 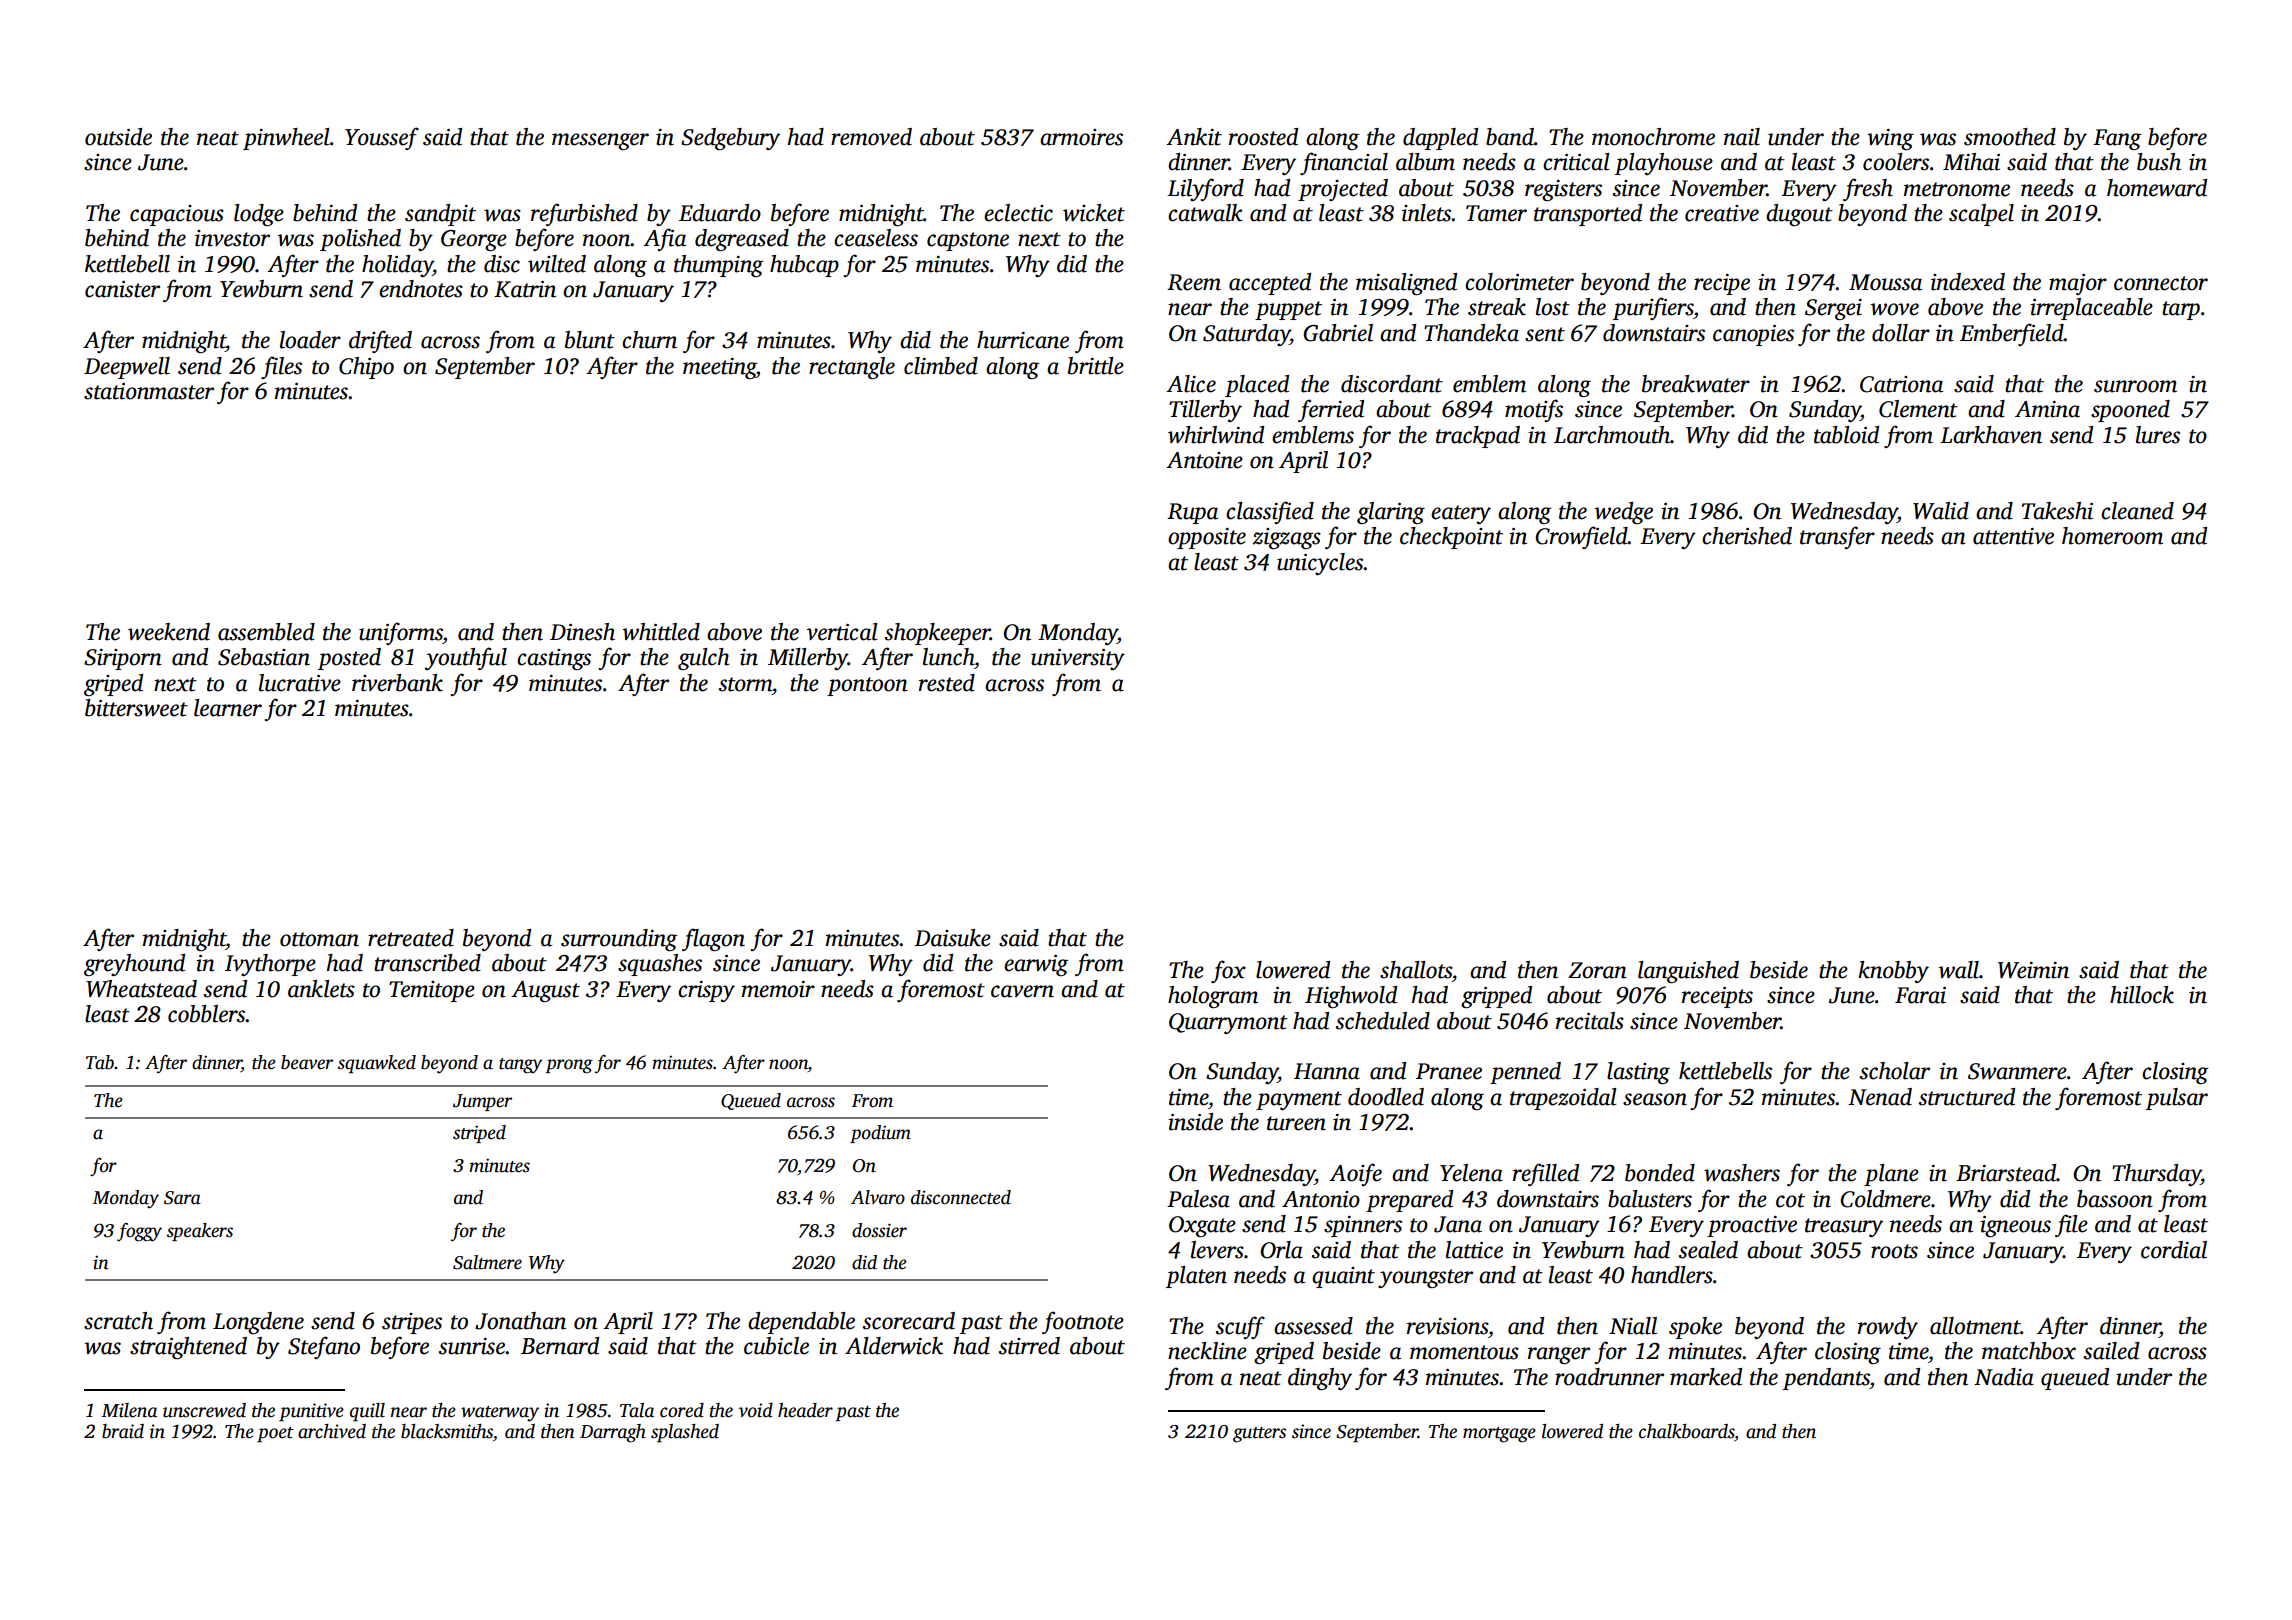 I want to click on knobby, so click(x=1893, y=972).
